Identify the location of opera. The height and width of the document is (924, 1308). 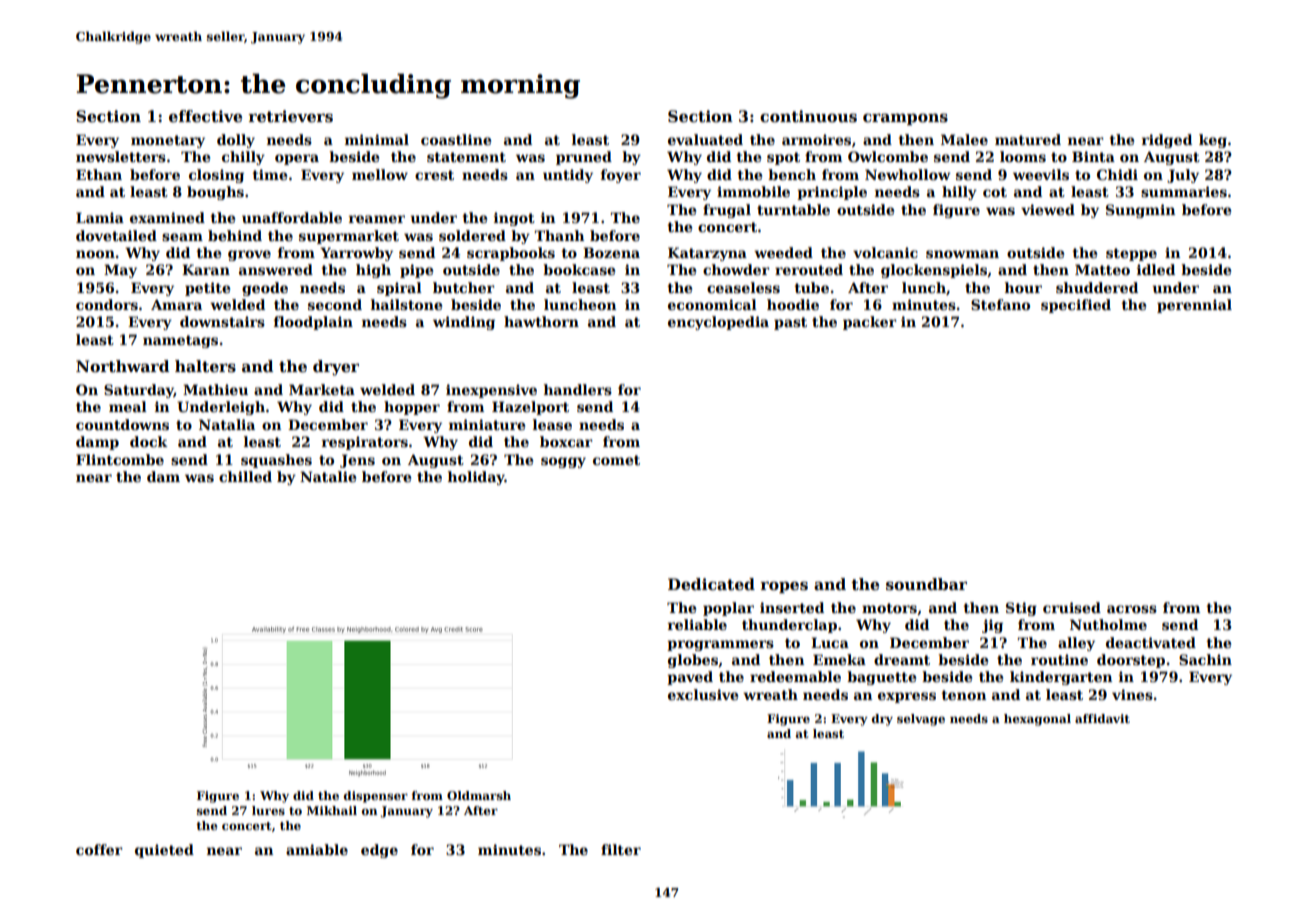
(297, 159).
